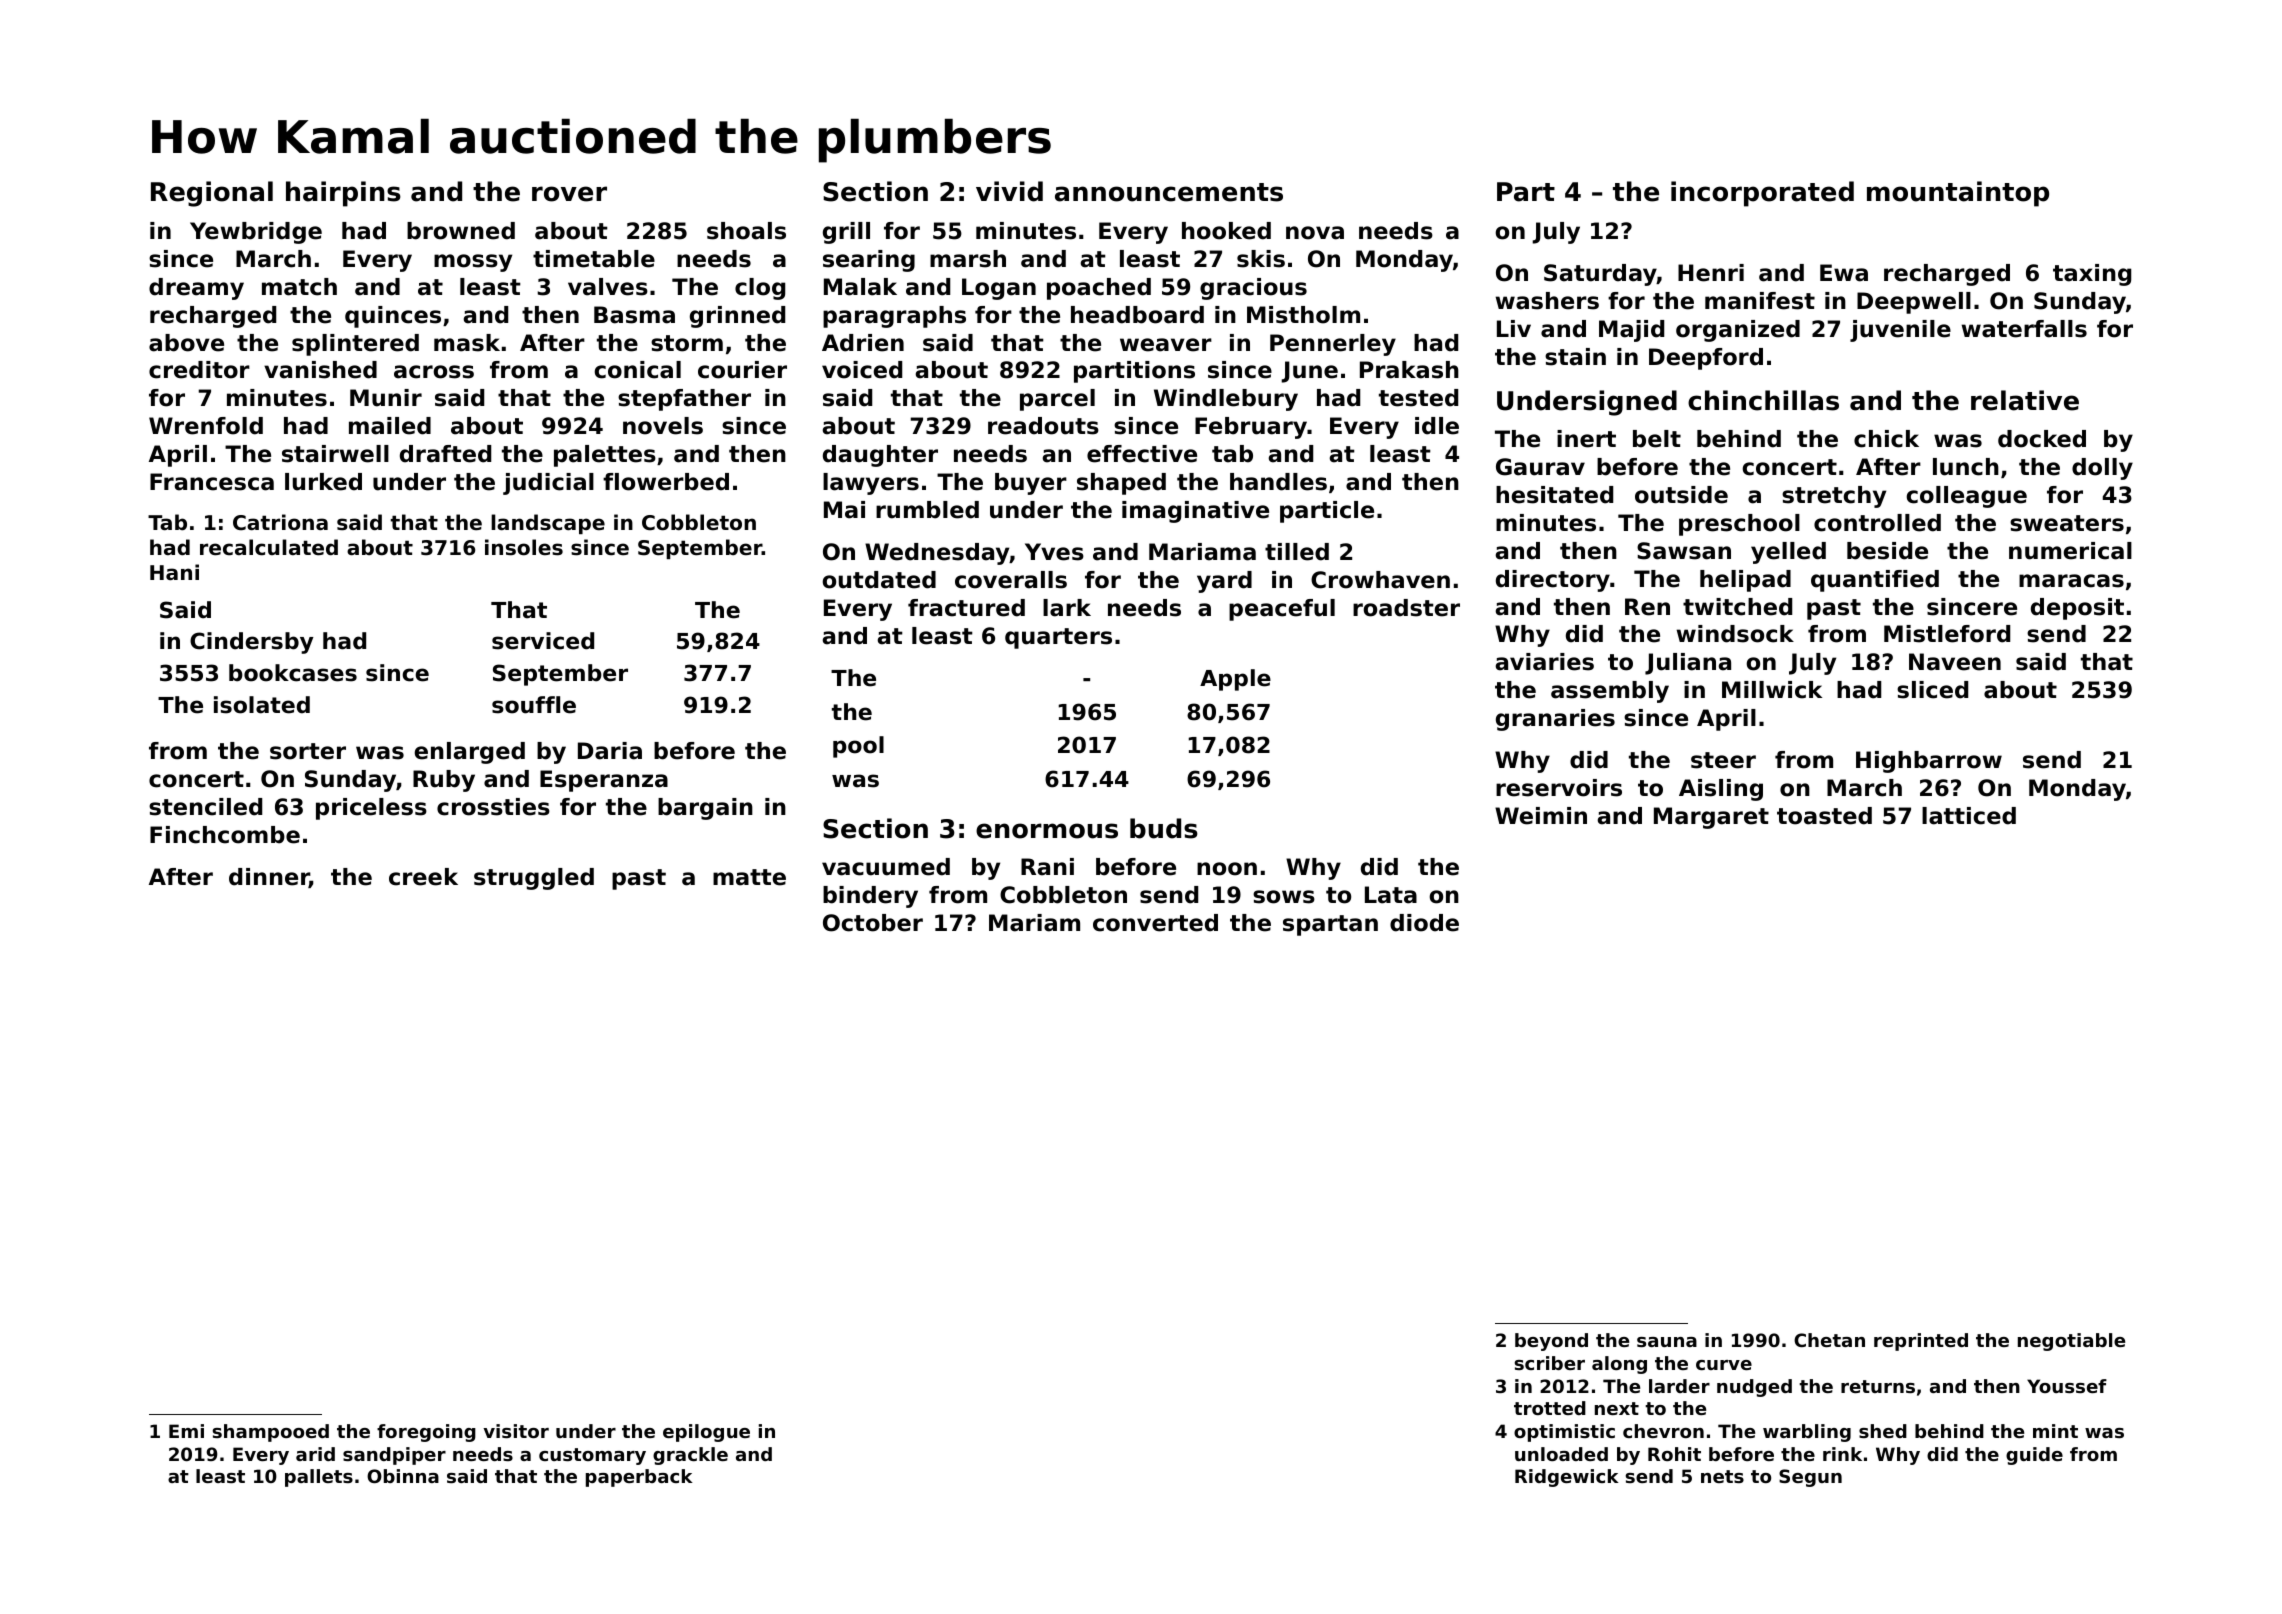  Describe the element at coordinates (319, 1478) in the document. I see `pallets` at that location.
